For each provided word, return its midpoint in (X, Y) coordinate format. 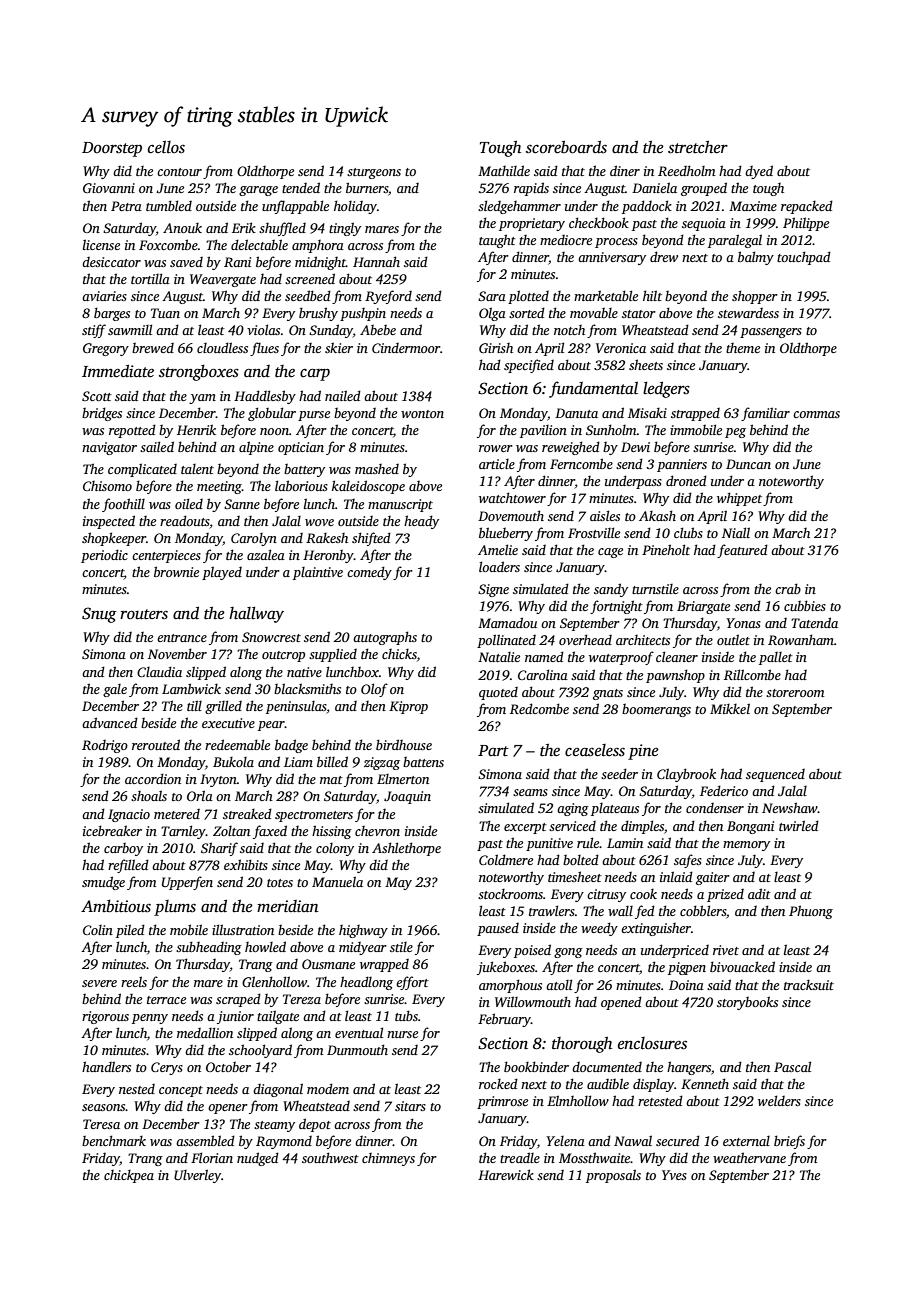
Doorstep (112, 149)
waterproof (621, 658)
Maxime (753, 206)
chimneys (388, 1159)
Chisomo (107, 486)
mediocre (566, 240)
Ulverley (197, 1176)
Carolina (543, 674)
